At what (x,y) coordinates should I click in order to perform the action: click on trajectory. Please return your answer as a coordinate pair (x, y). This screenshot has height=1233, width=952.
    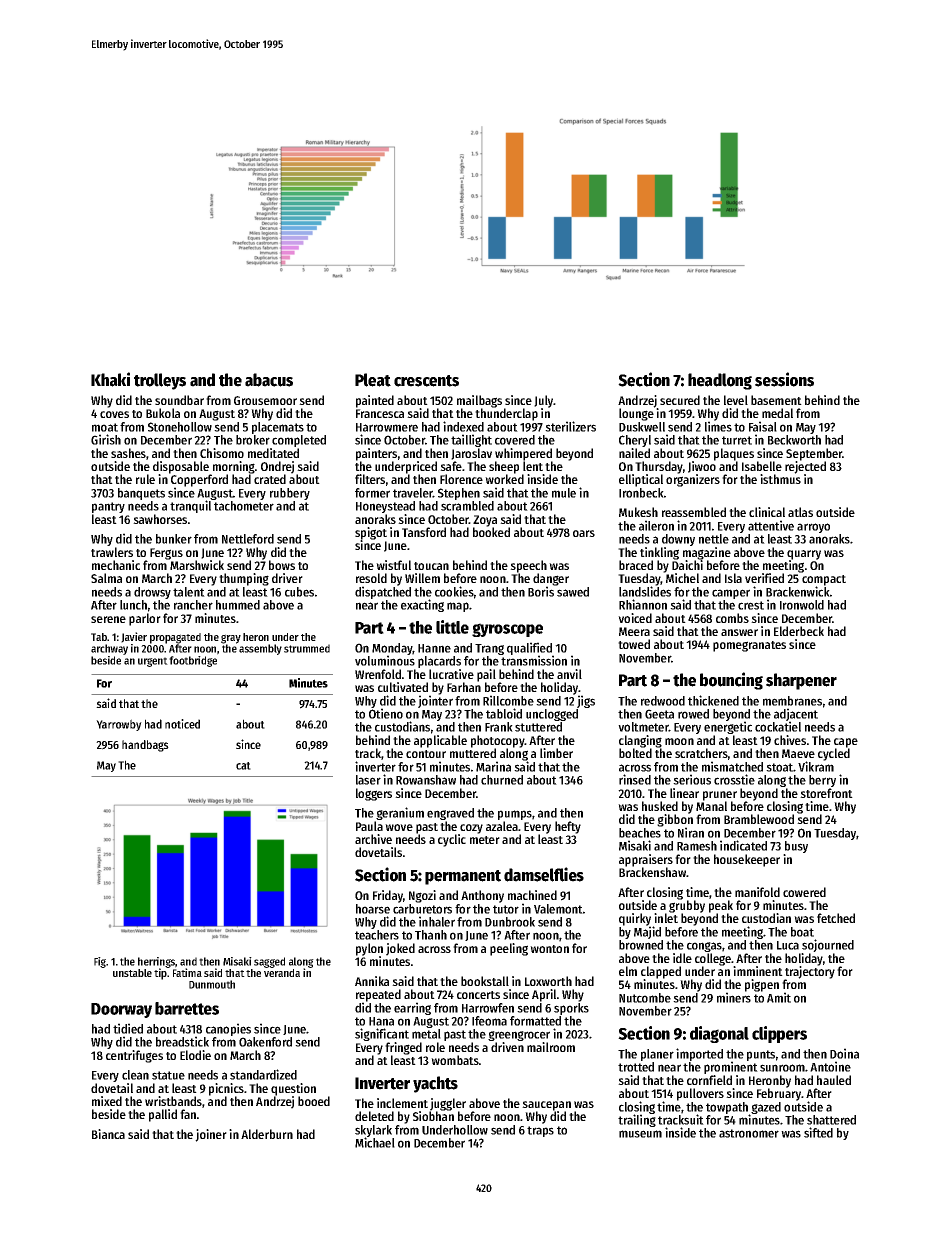
    Looking at the image, I should click on (810, 972).
